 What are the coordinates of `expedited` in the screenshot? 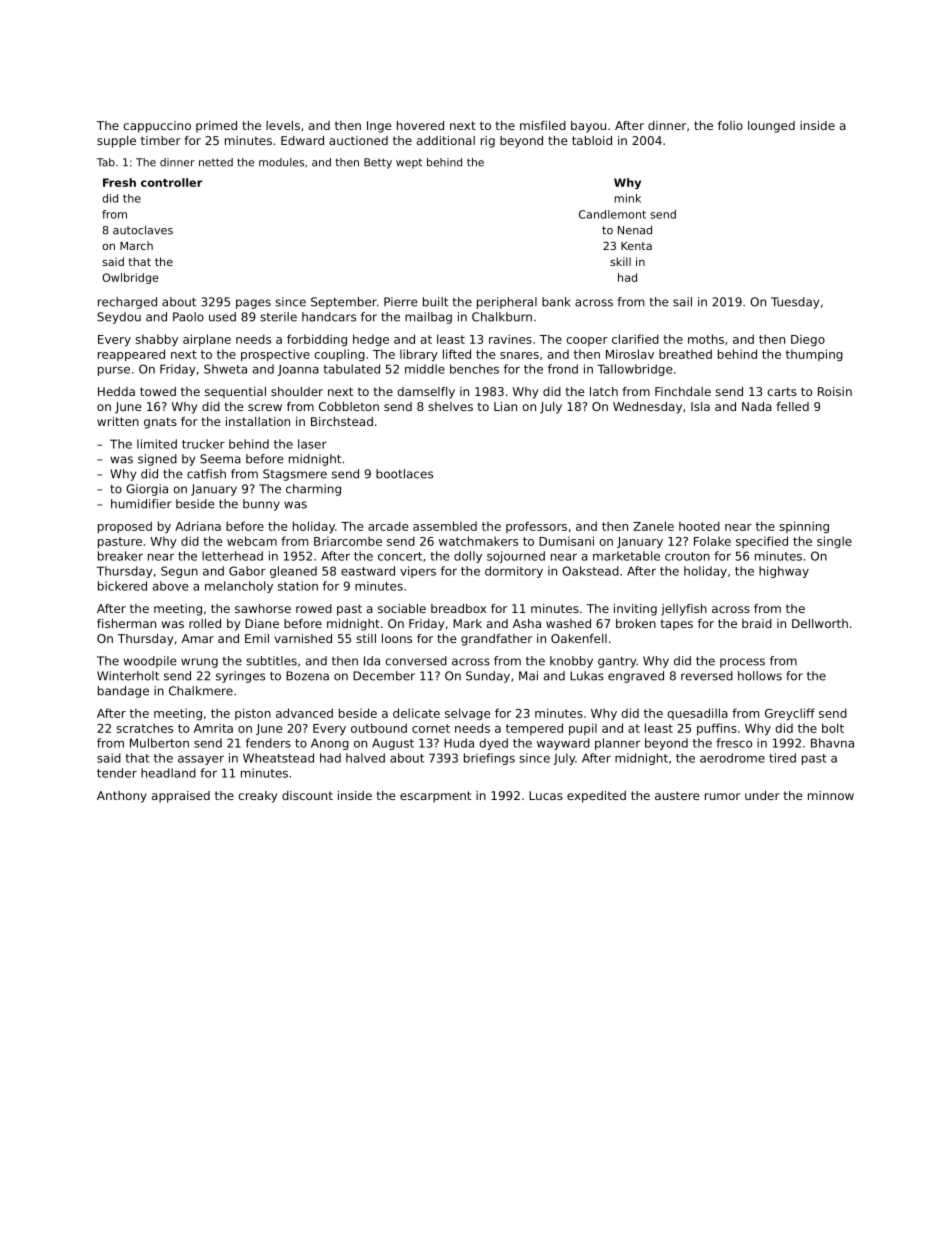 It's located at (596, 797).
